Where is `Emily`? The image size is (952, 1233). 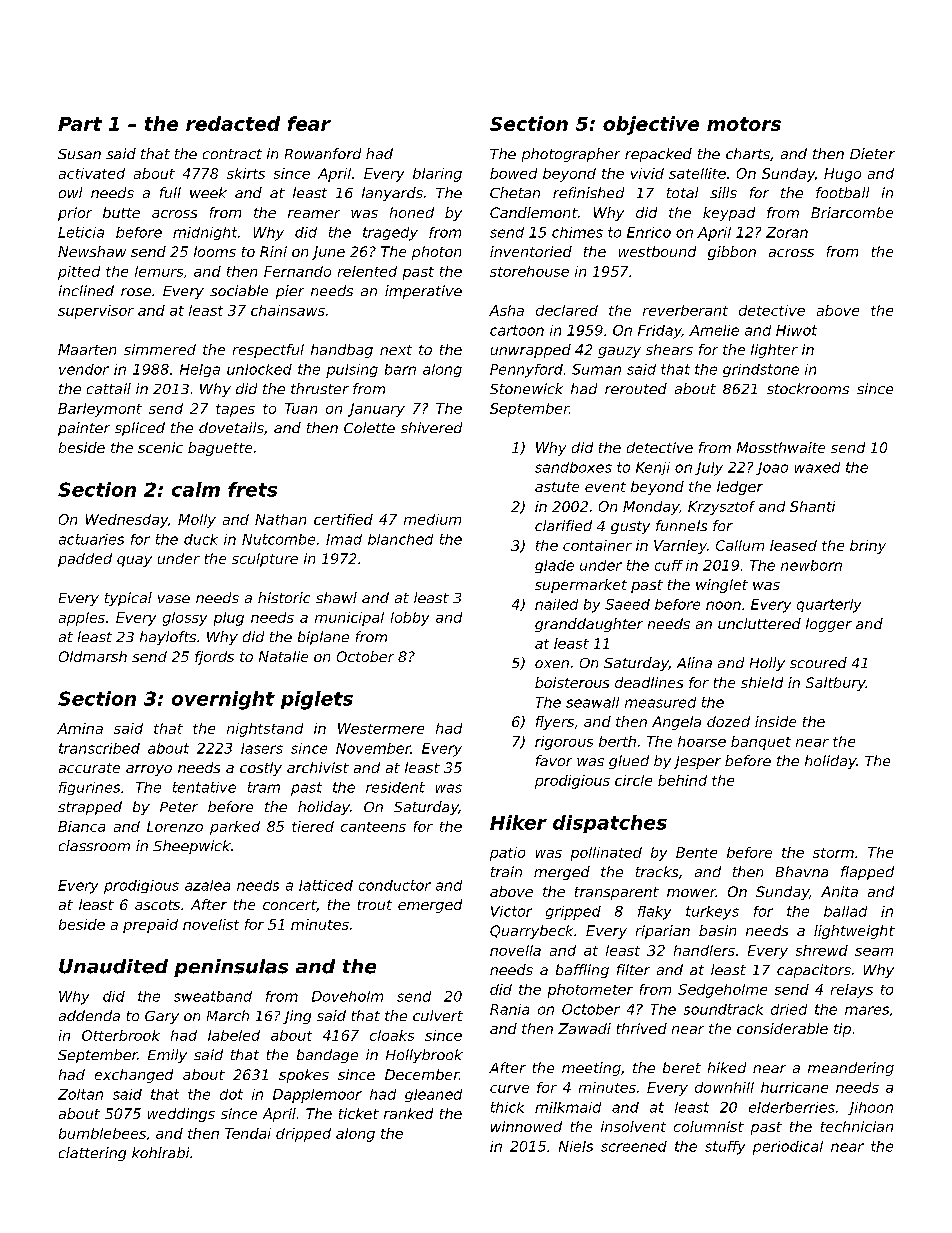
Emily is located at coordinates (167, 1056).
